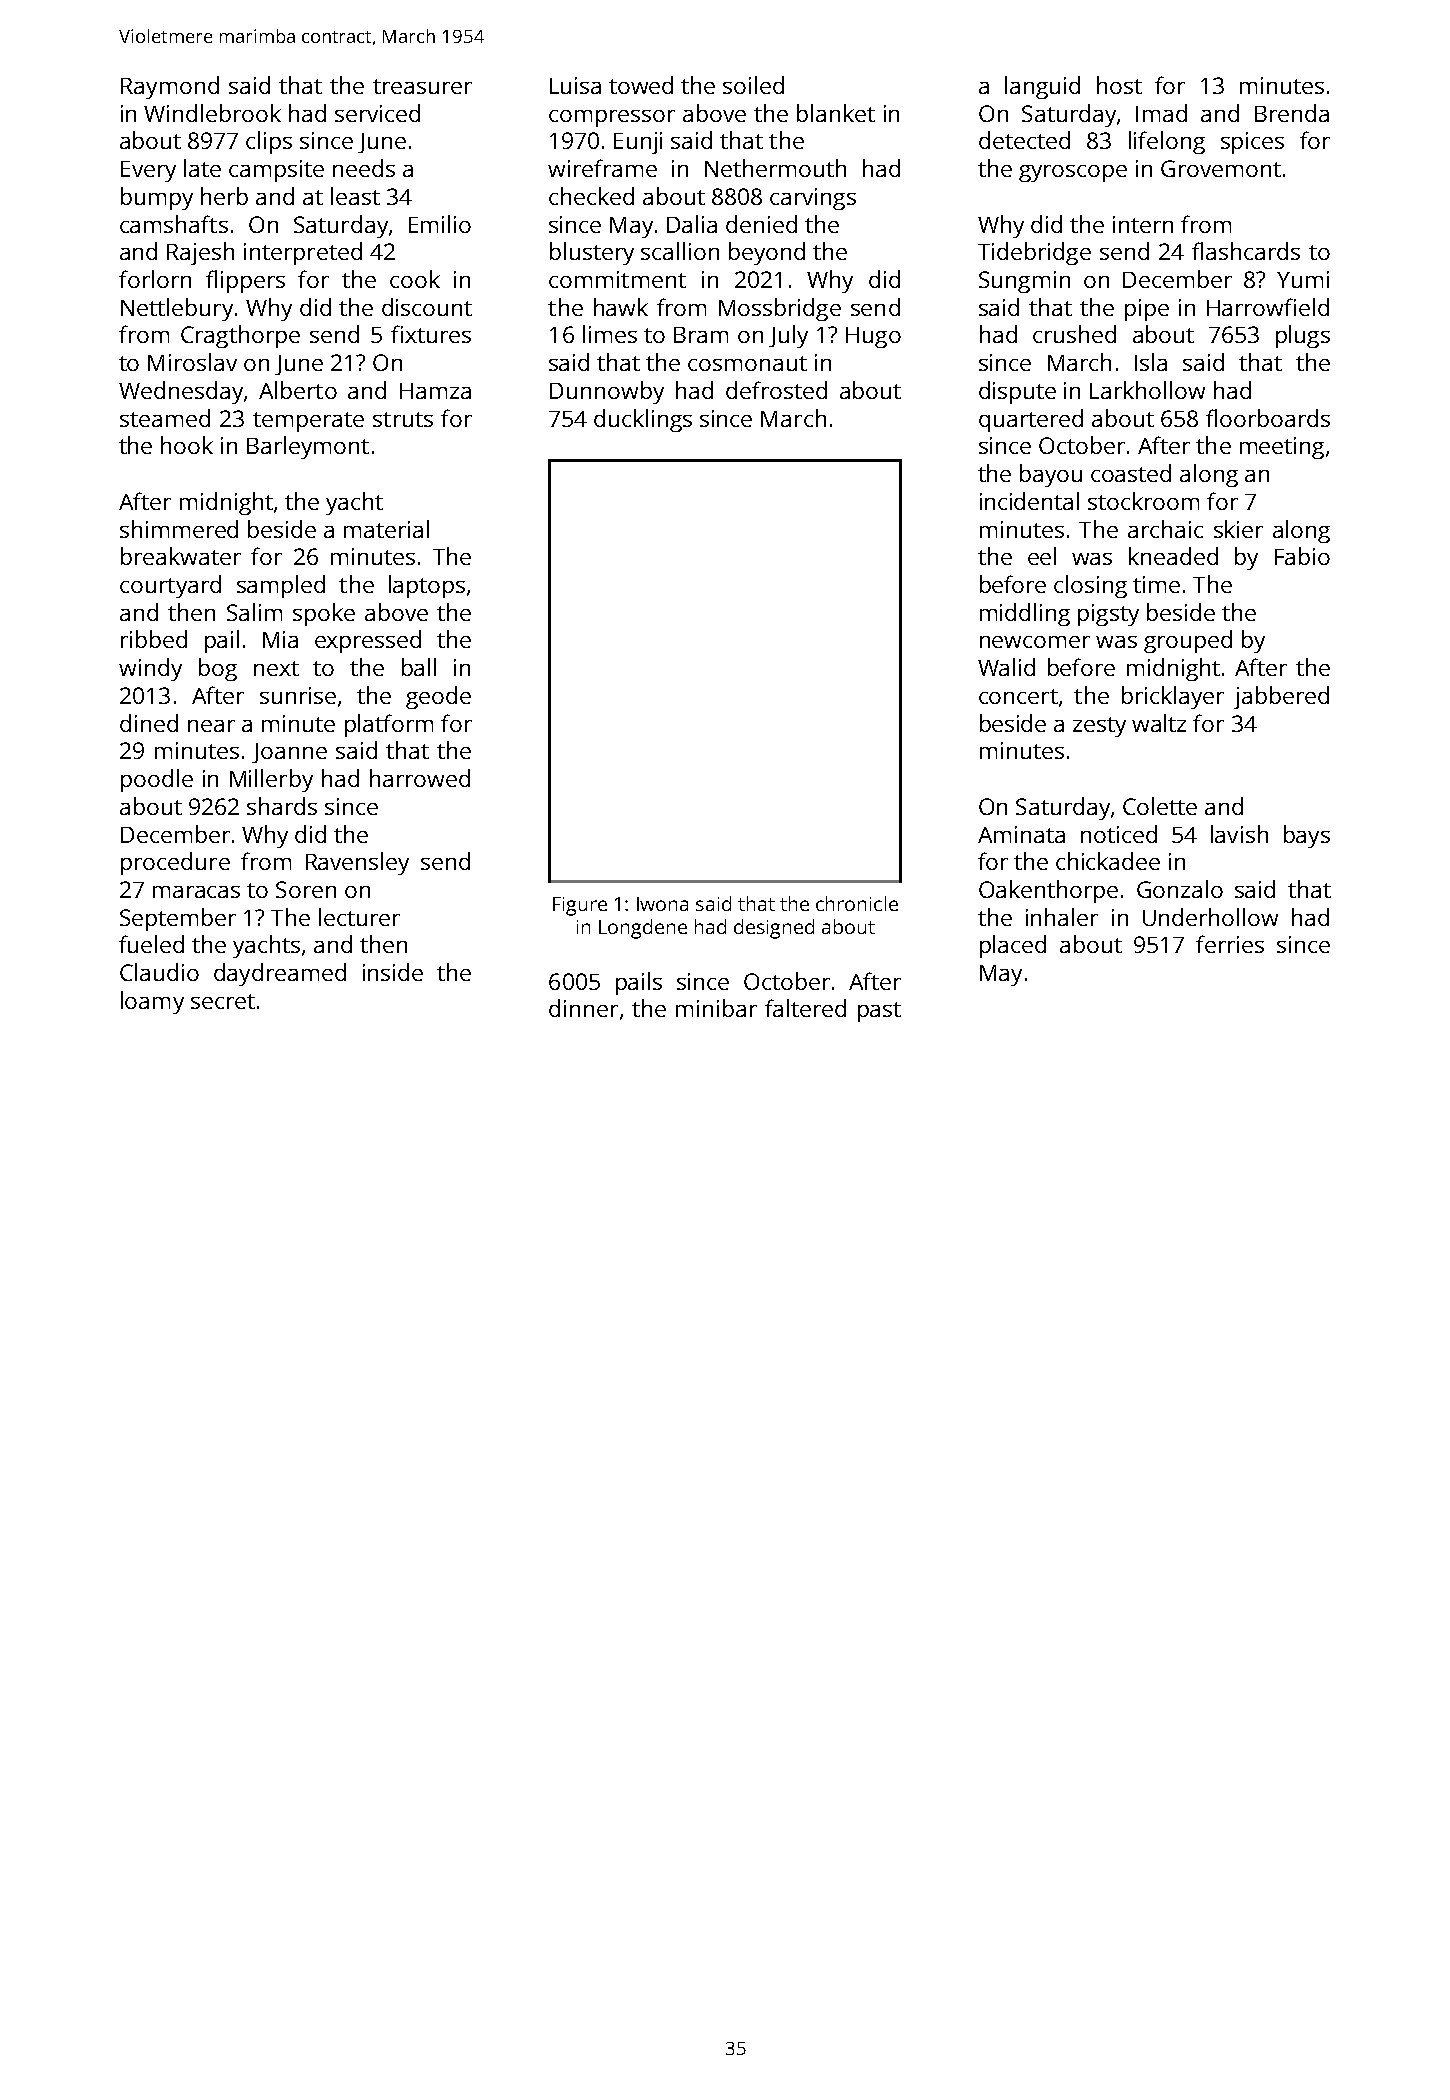 This document has height=2100, width=1450. Describe the element at coordinates (716, 1008) in the document. I see `minibar` at that location.
